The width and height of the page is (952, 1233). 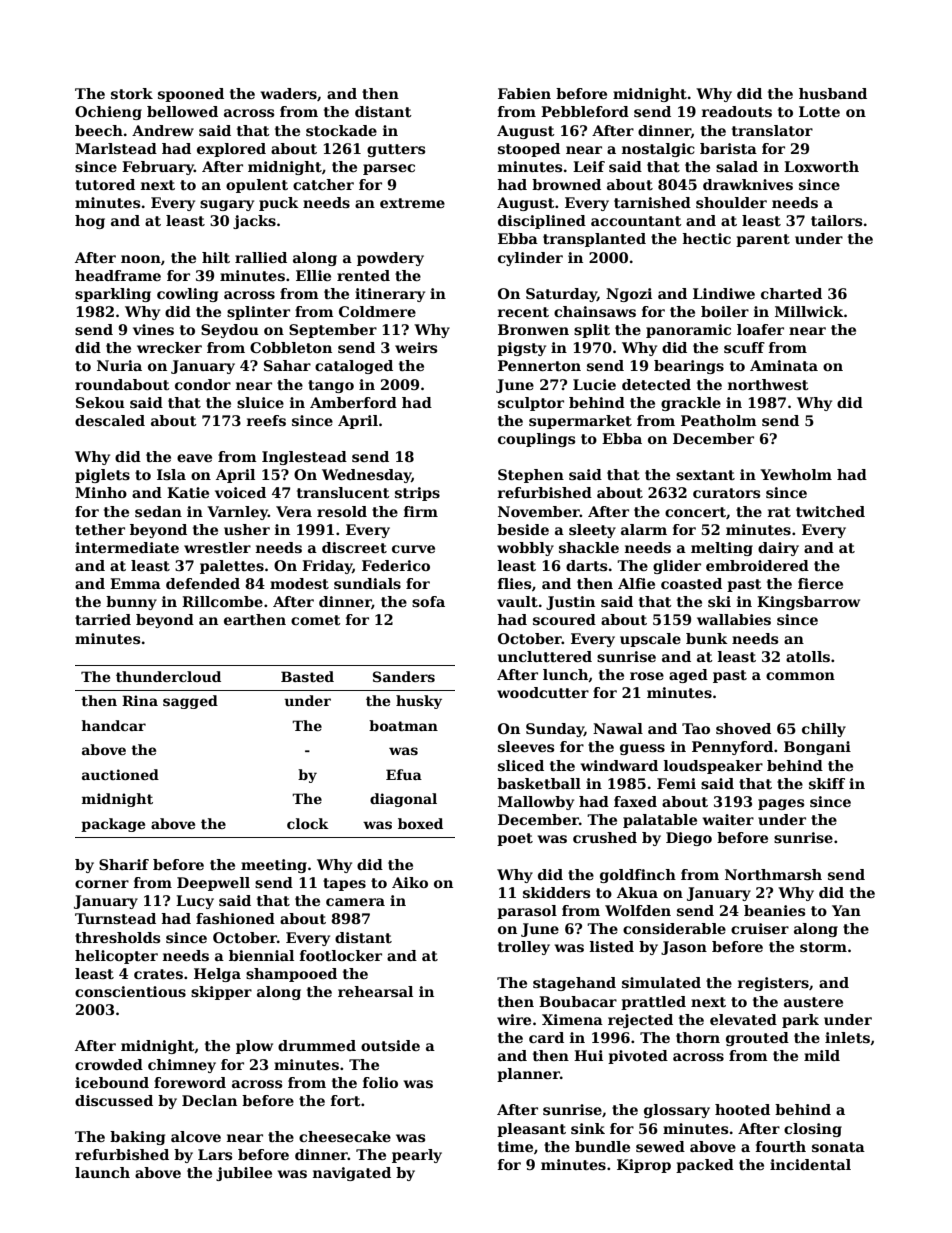 What do you see at coordinates (824, 730) in the page?
I see `chilly` at bounding box center [824, 730].
